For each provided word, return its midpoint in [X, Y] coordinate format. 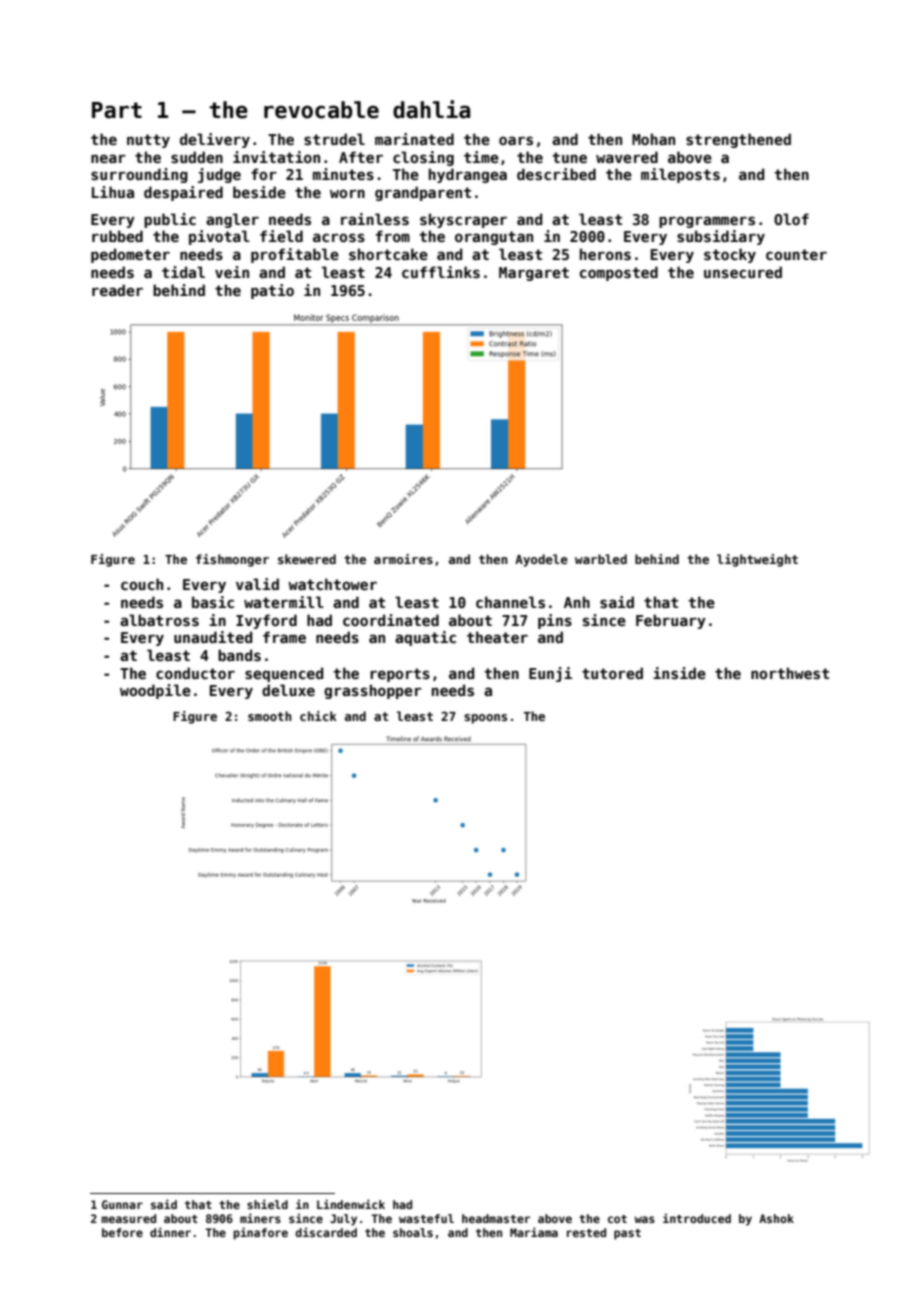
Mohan [653, 139]
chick [318, 716]
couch [142, 584]
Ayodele [541, 560]
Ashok [776, 1218]
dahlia [431, 109]
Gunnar [122, 1204]
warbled [601, 559]
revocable [321, 110]
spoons [485, 719]
